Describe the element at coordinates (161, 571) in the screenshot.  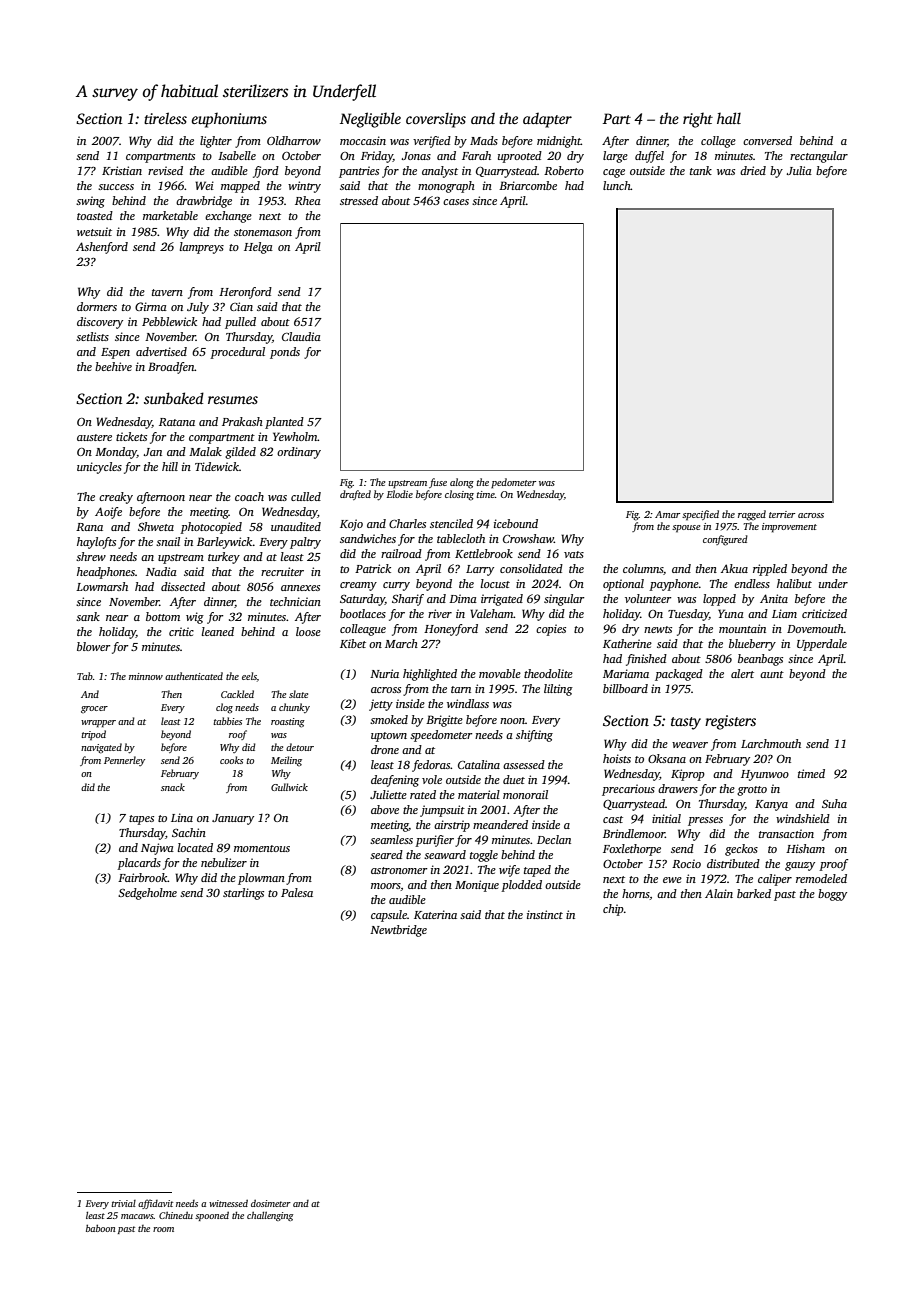
I see `Nadia` at that location.
